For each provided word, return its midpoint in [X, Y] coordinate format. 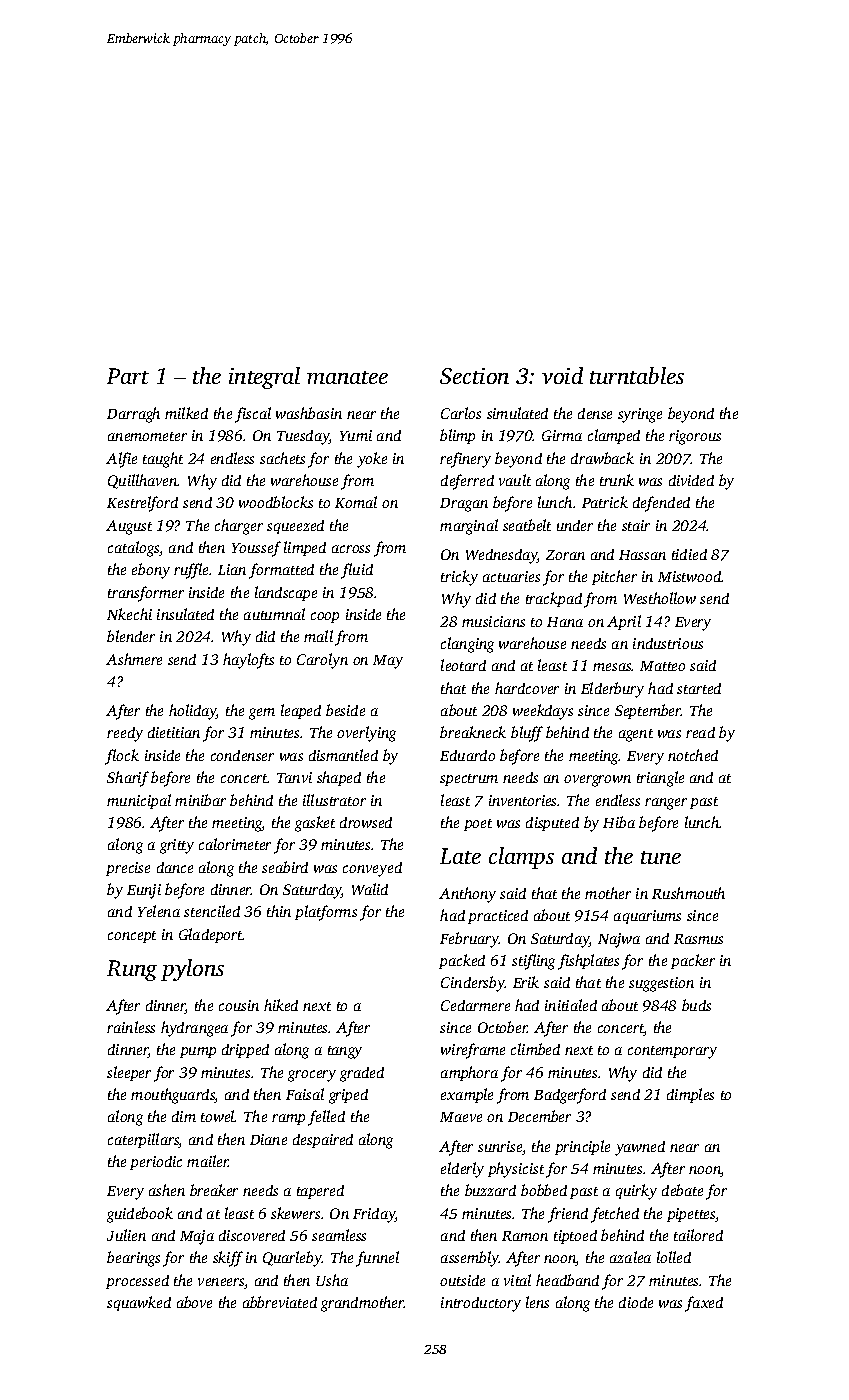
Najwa [619, 940]
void [562, 375]
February [469, 940]
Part [128, 376]
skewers [295, 1213]
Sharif [128, 779]
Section [474, 376]
